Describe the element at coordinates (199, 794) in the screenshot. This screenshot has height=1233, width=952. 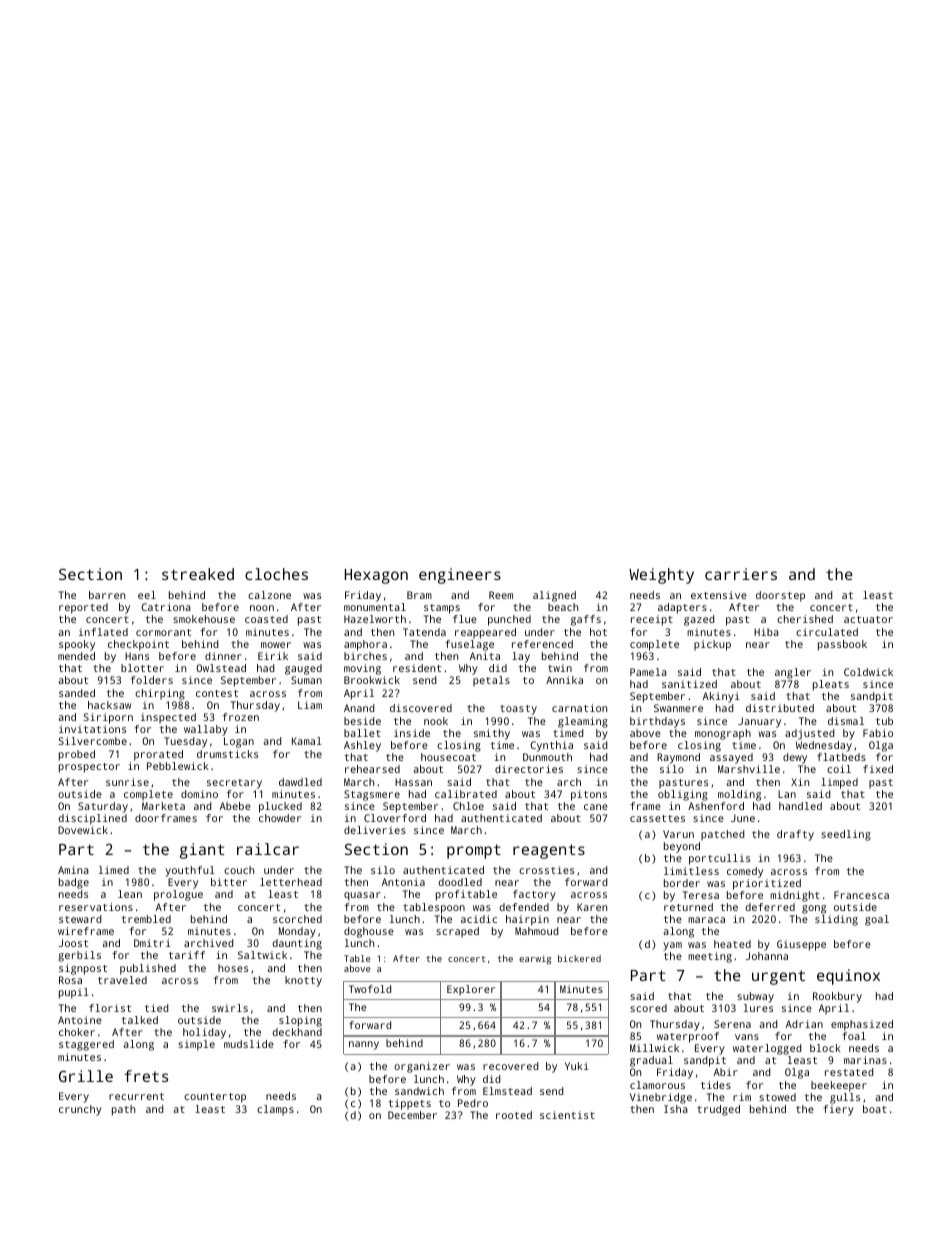
I see `domino` at that location.
